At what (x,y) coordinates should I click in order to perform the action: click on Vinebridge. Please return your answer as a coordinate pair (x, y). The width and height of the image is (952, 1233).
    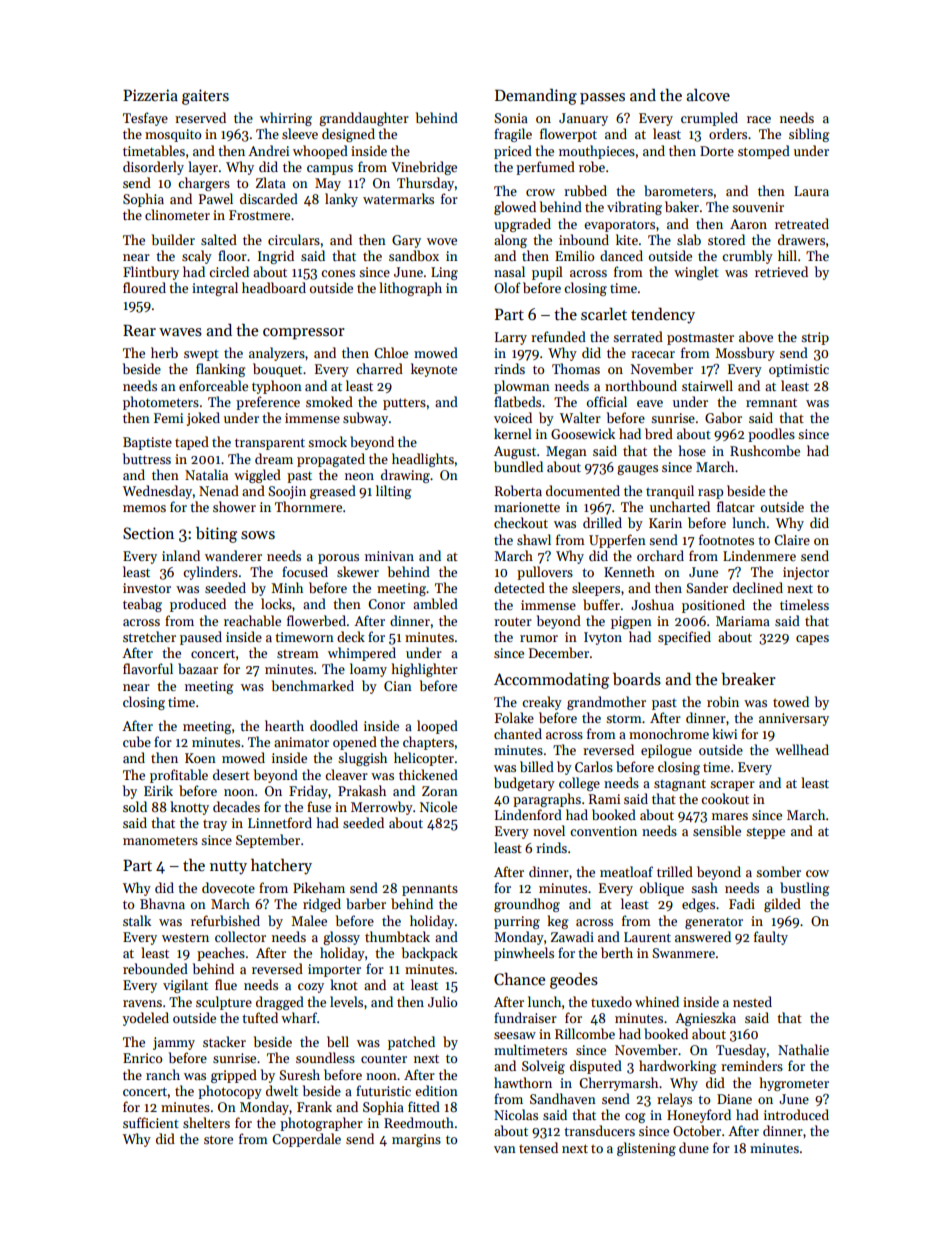
    Looking at the image, I should click on (424, 168).
